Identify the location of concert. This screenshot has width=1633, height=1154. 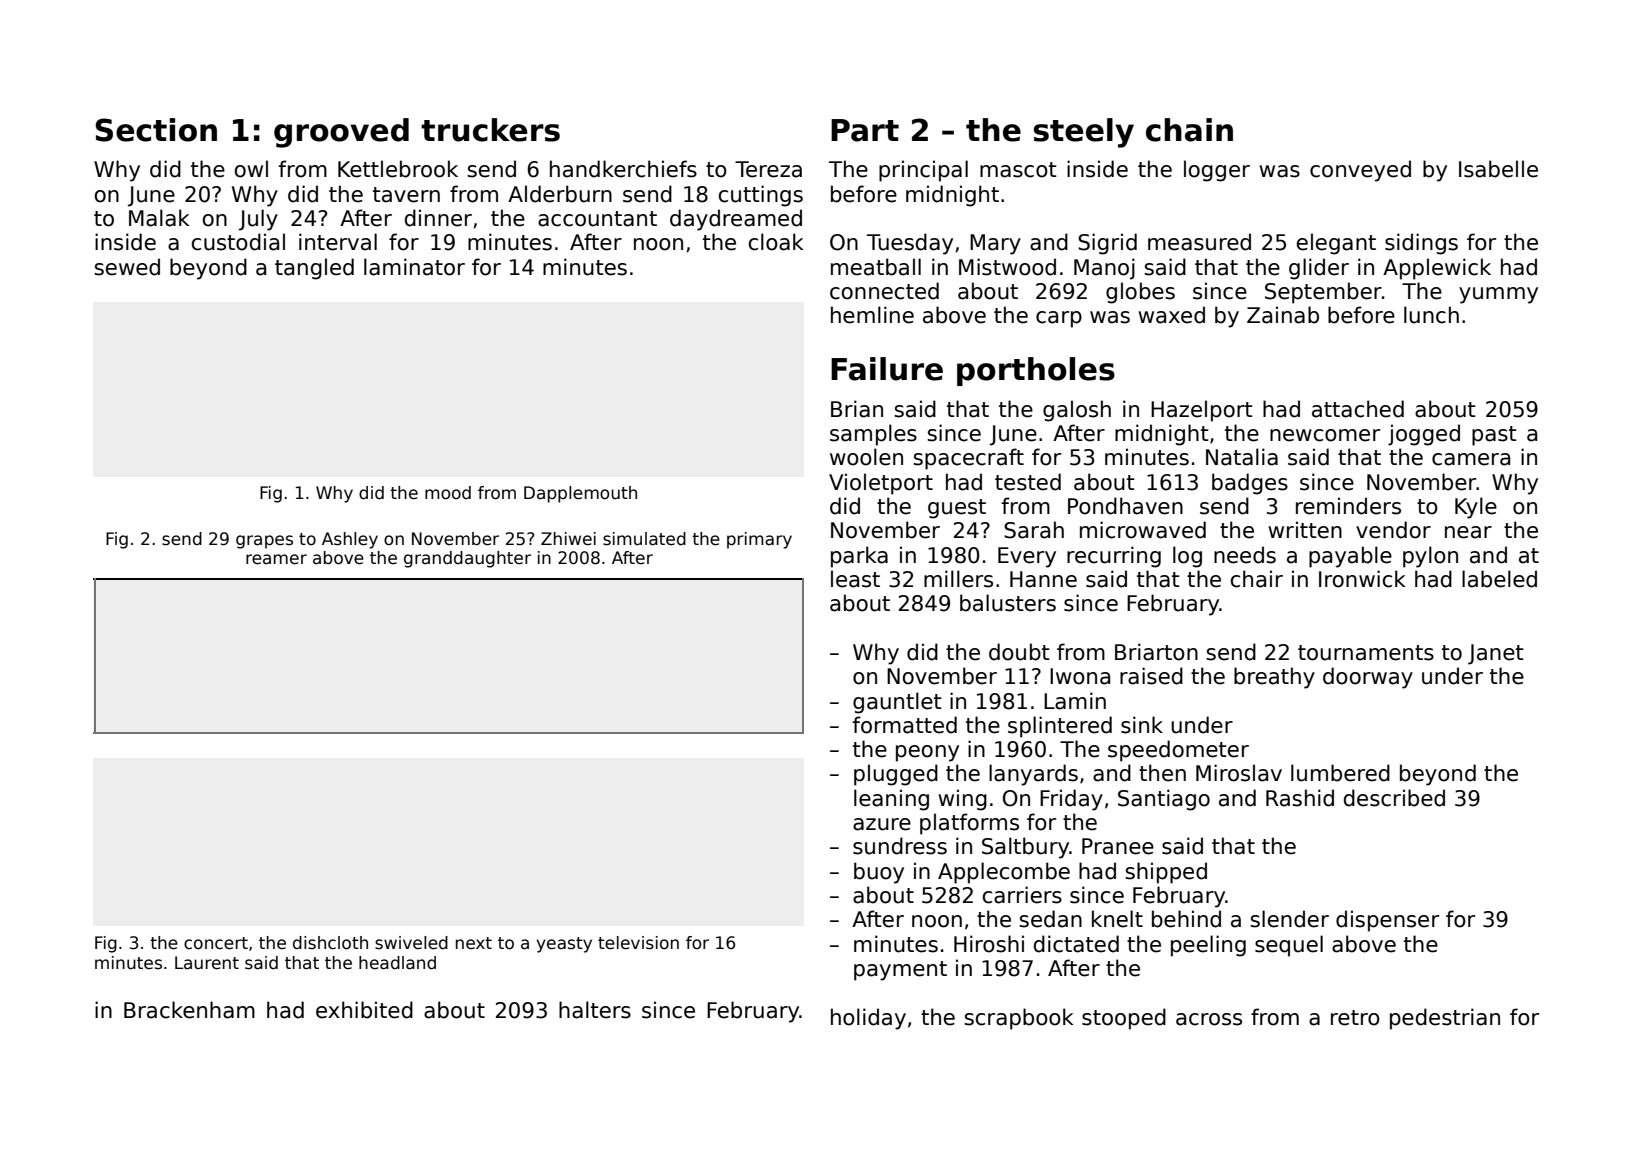
(216, 943).
